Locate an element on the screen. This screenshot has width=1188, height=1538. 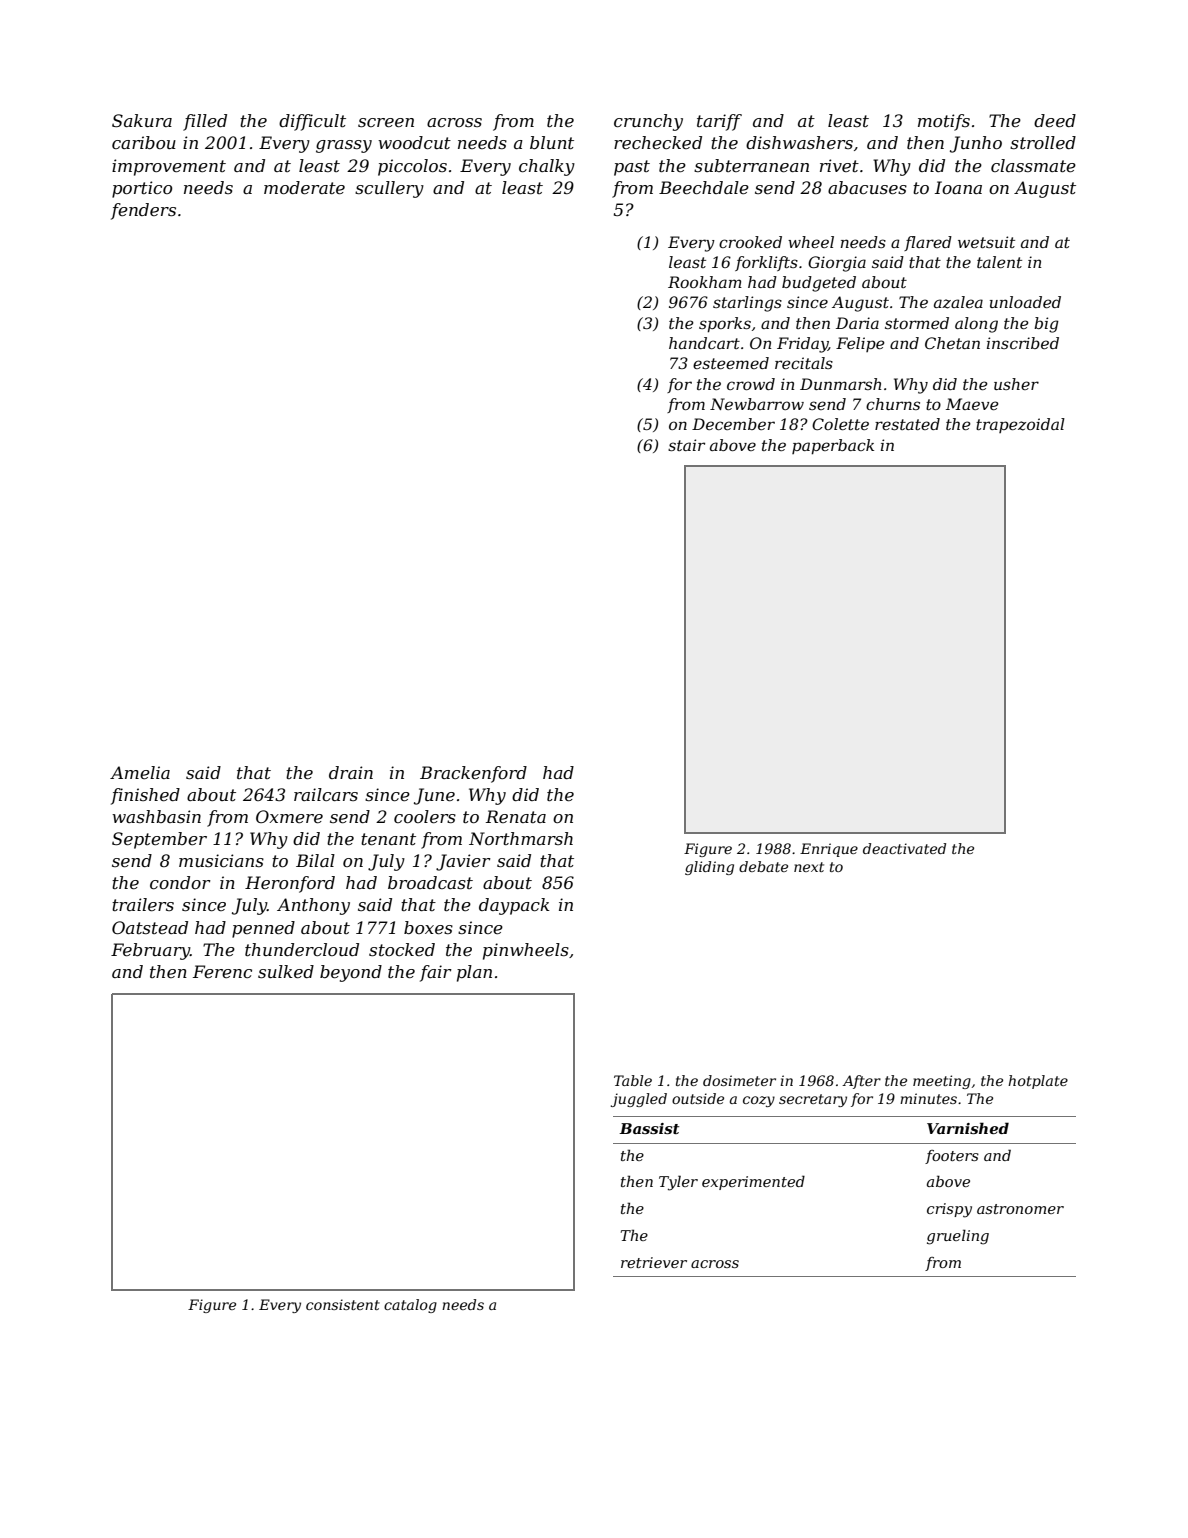
catalog is located at coordinates (410, 1306).
